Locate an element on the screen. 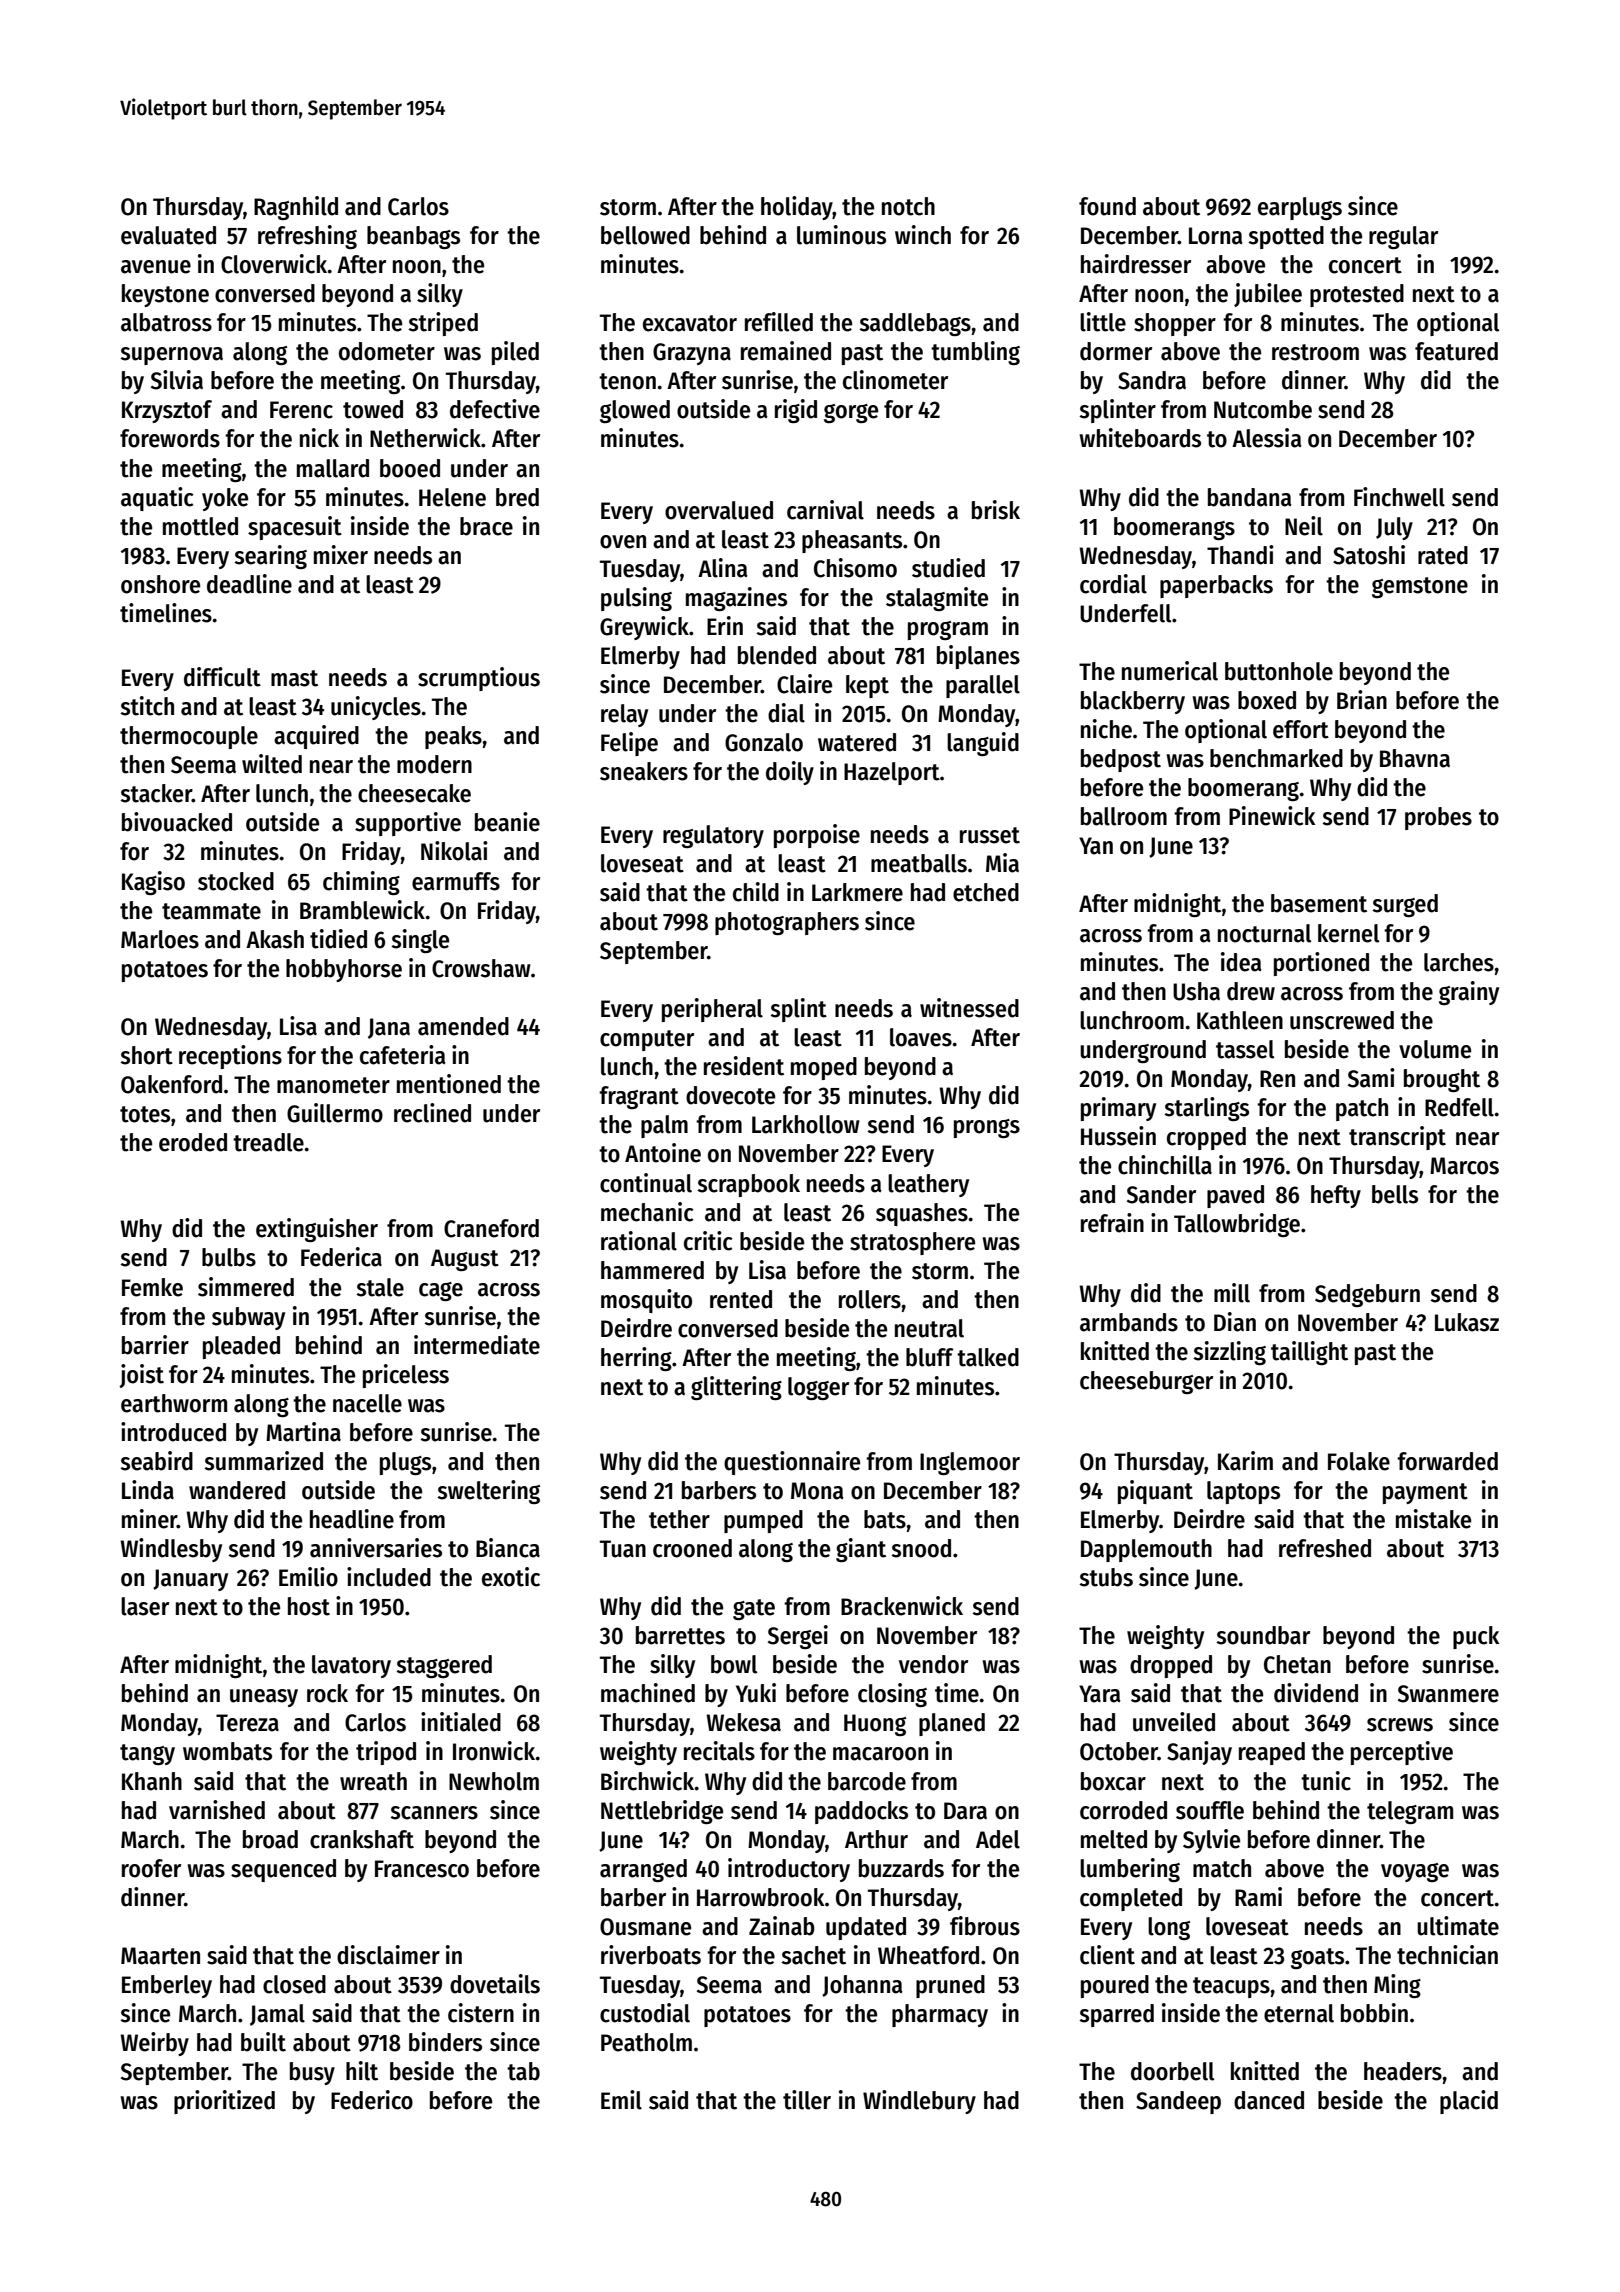  loaves is located at coordinates (921, 1037).
